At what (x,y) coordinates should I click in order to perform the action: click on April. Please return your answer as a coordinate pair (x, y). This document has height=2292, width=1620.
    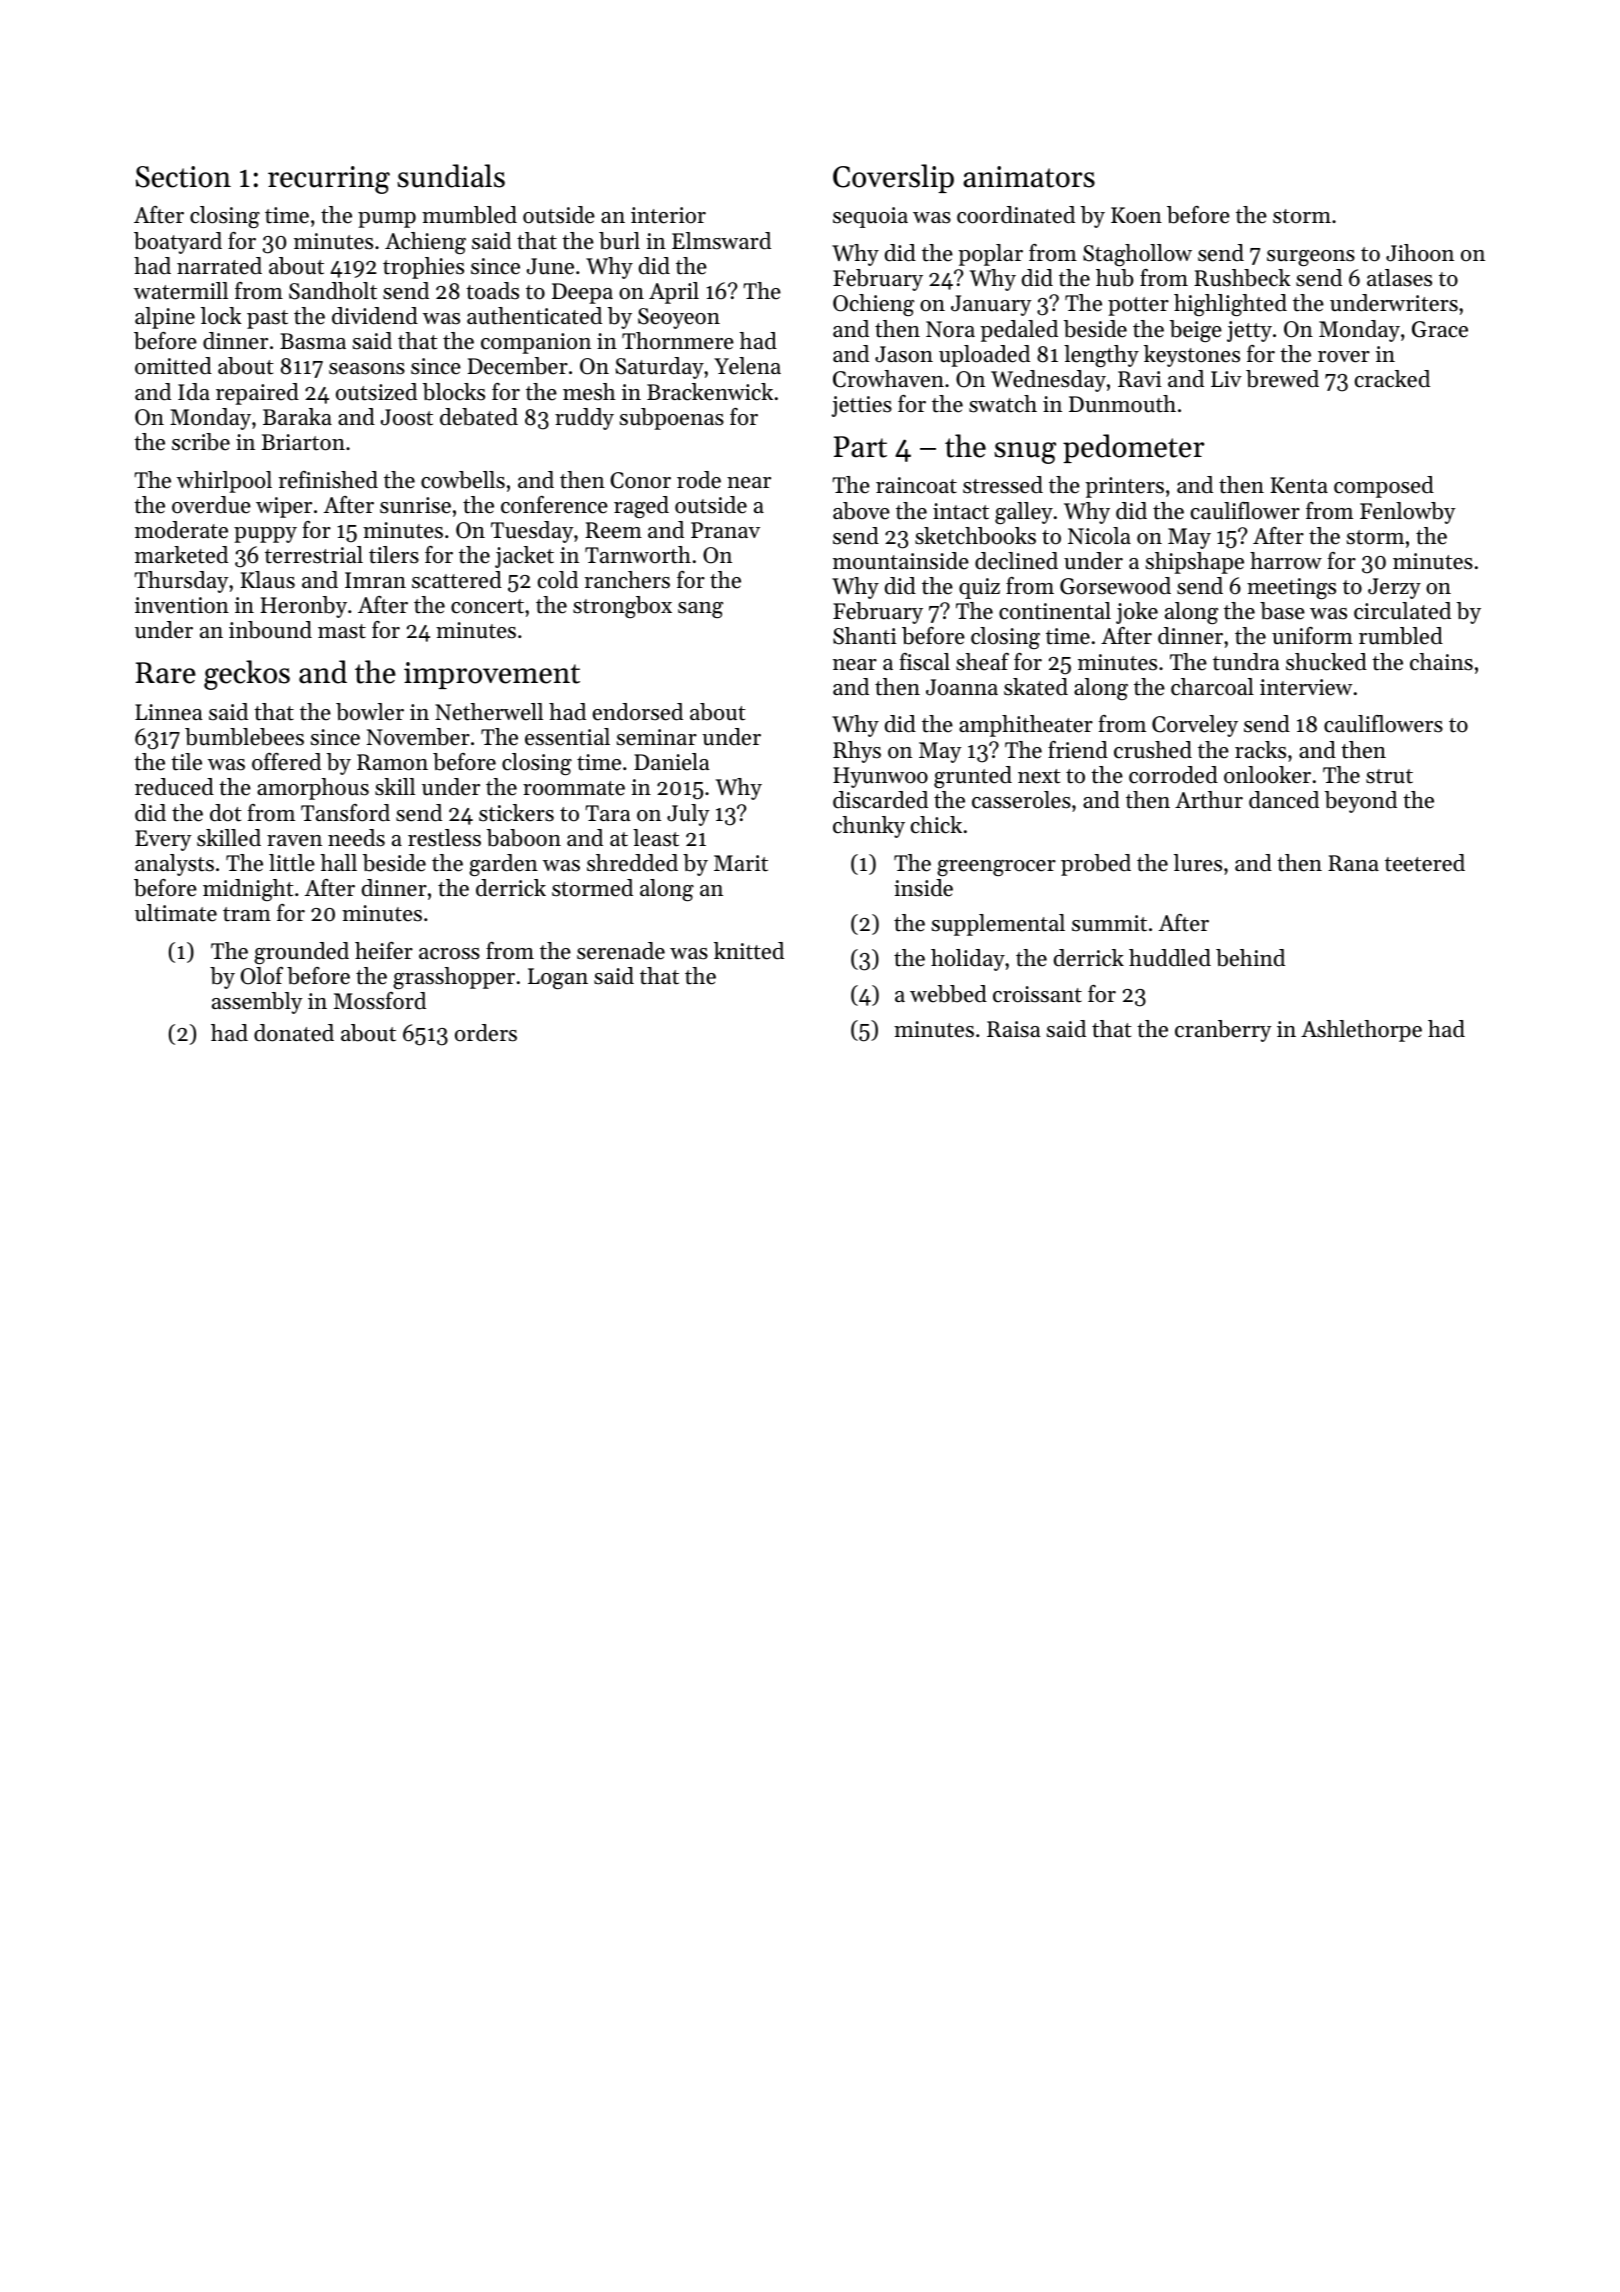
    Looking at the image, I should click on (674, 293).
